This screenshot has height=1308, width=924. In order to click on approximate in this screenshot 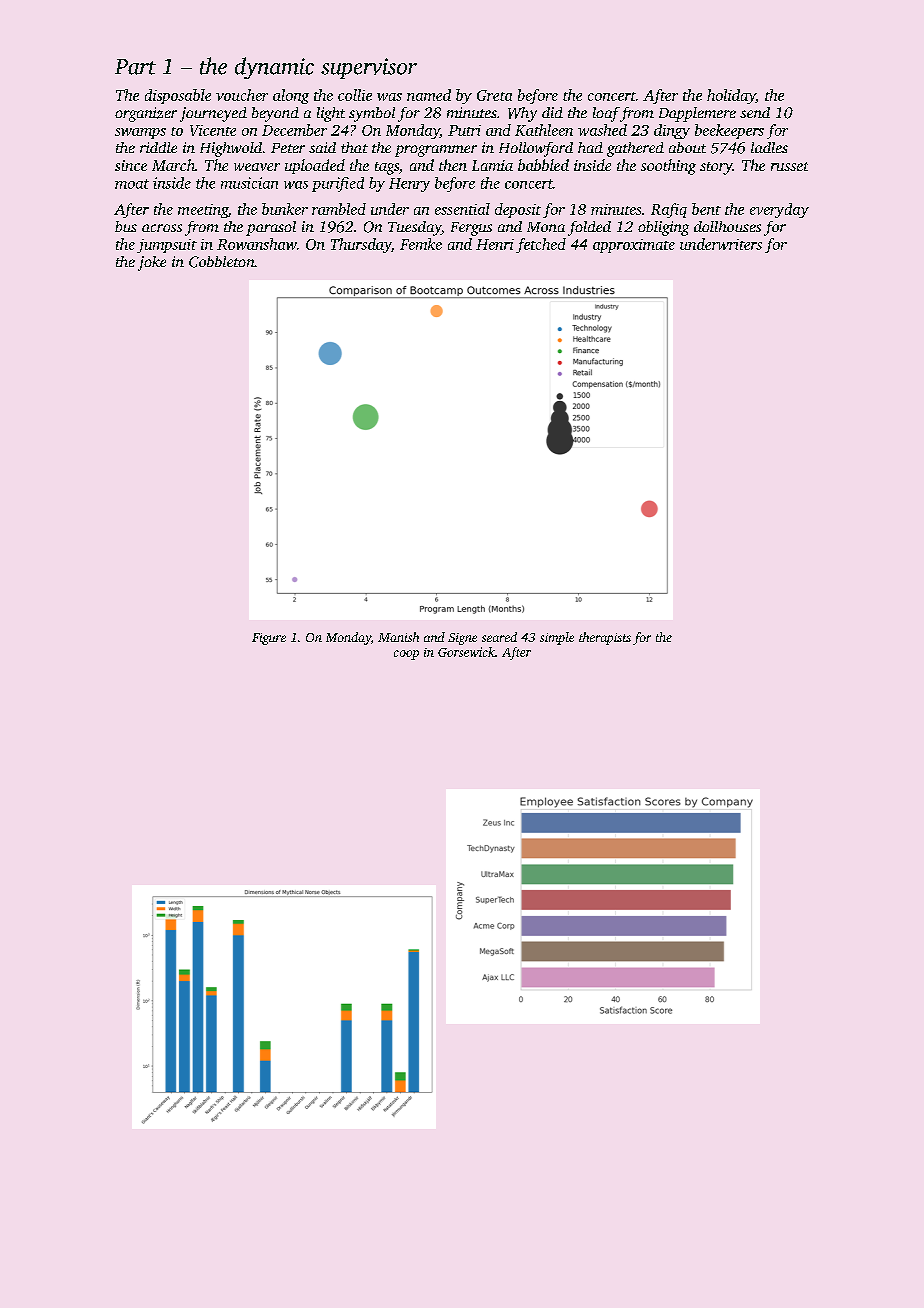, I will do `click(634, 246)`.
